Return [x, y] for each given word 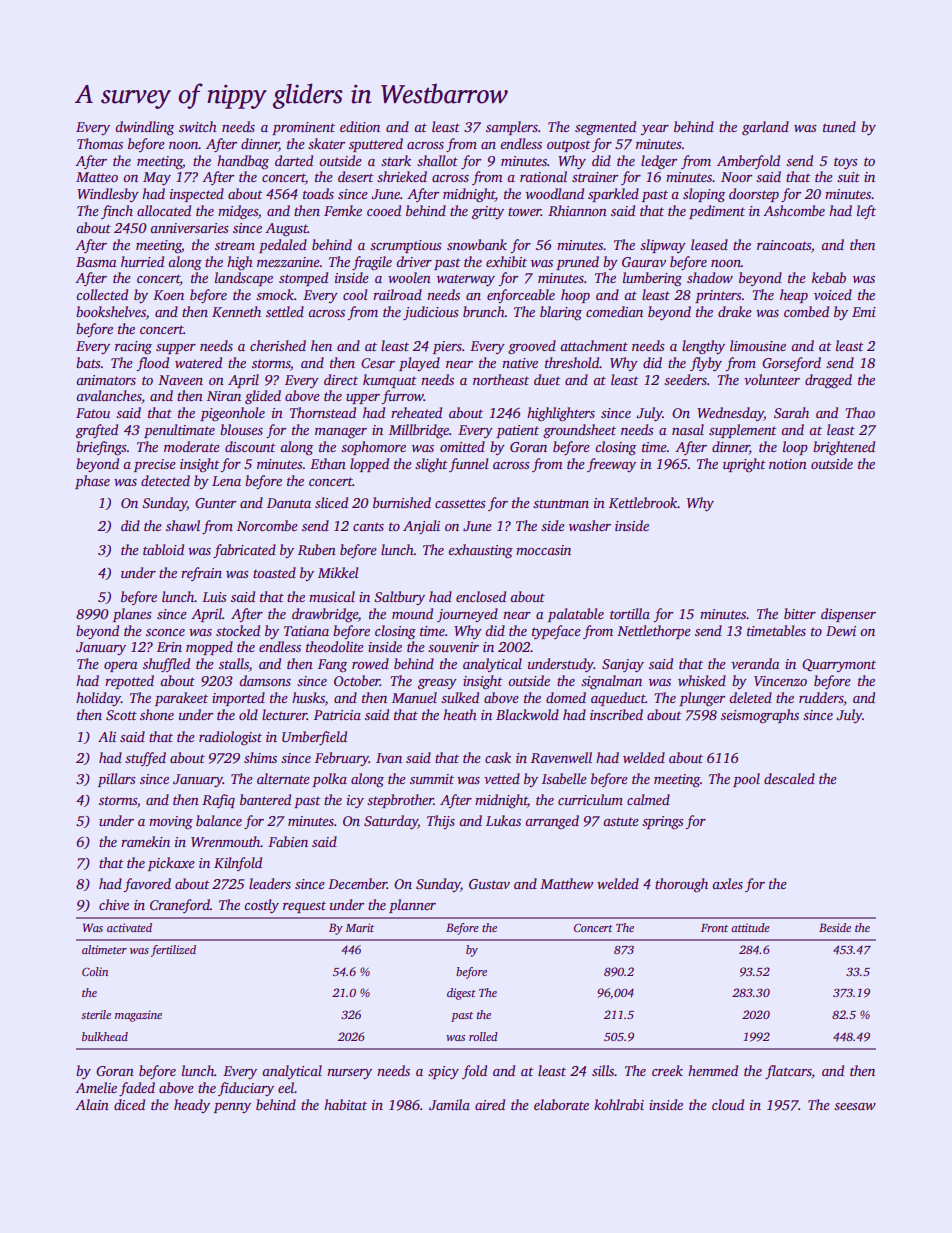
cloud [728, 1104]
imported [238, 699]
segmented [605, 128]
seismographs [760, 716]
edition [360, 126]
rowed [370, 663]
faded [137, 1089]
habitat [345, 1104]
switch [198, 126]
